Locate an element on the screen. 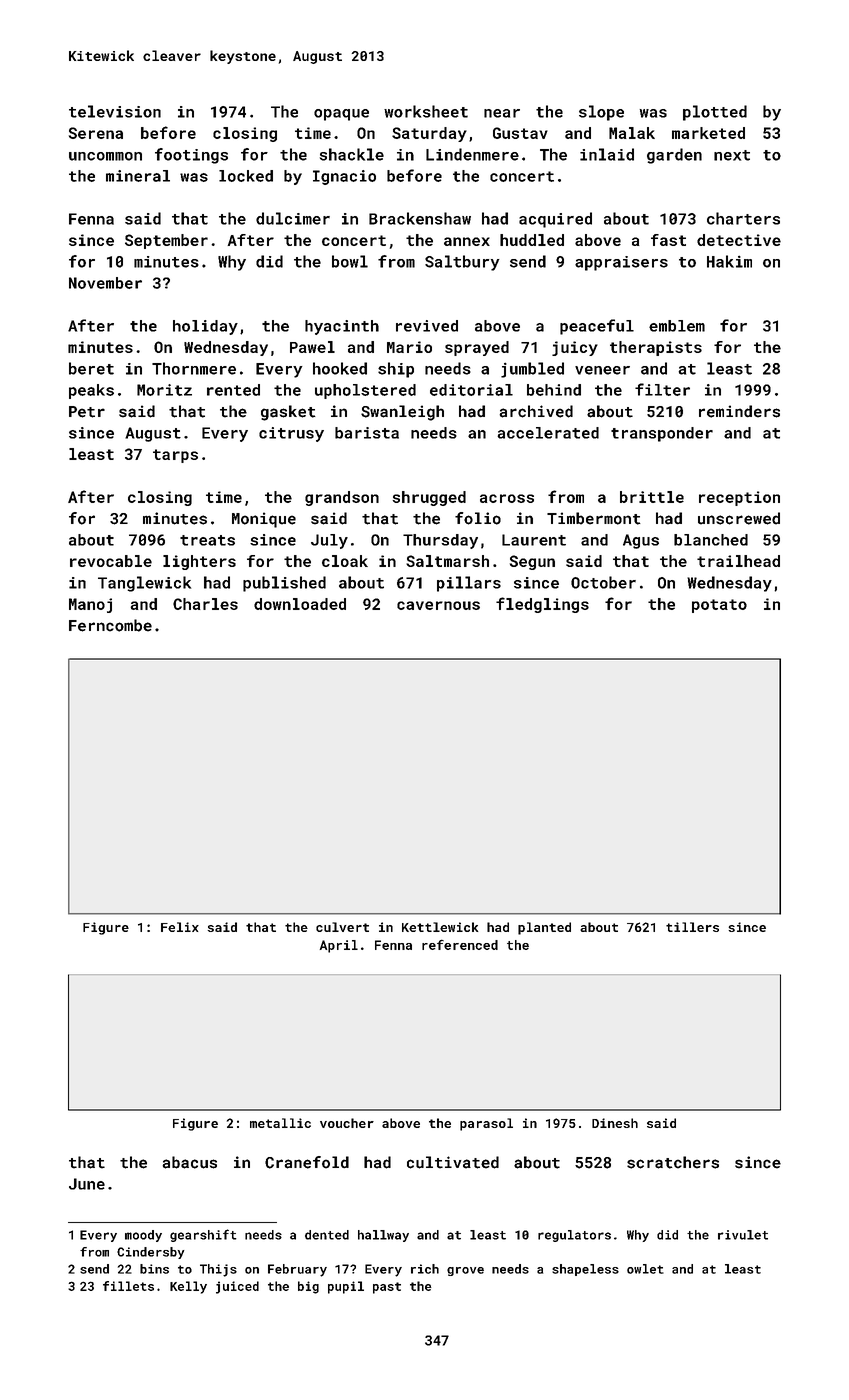  September is located at coordinates (166, 241).
